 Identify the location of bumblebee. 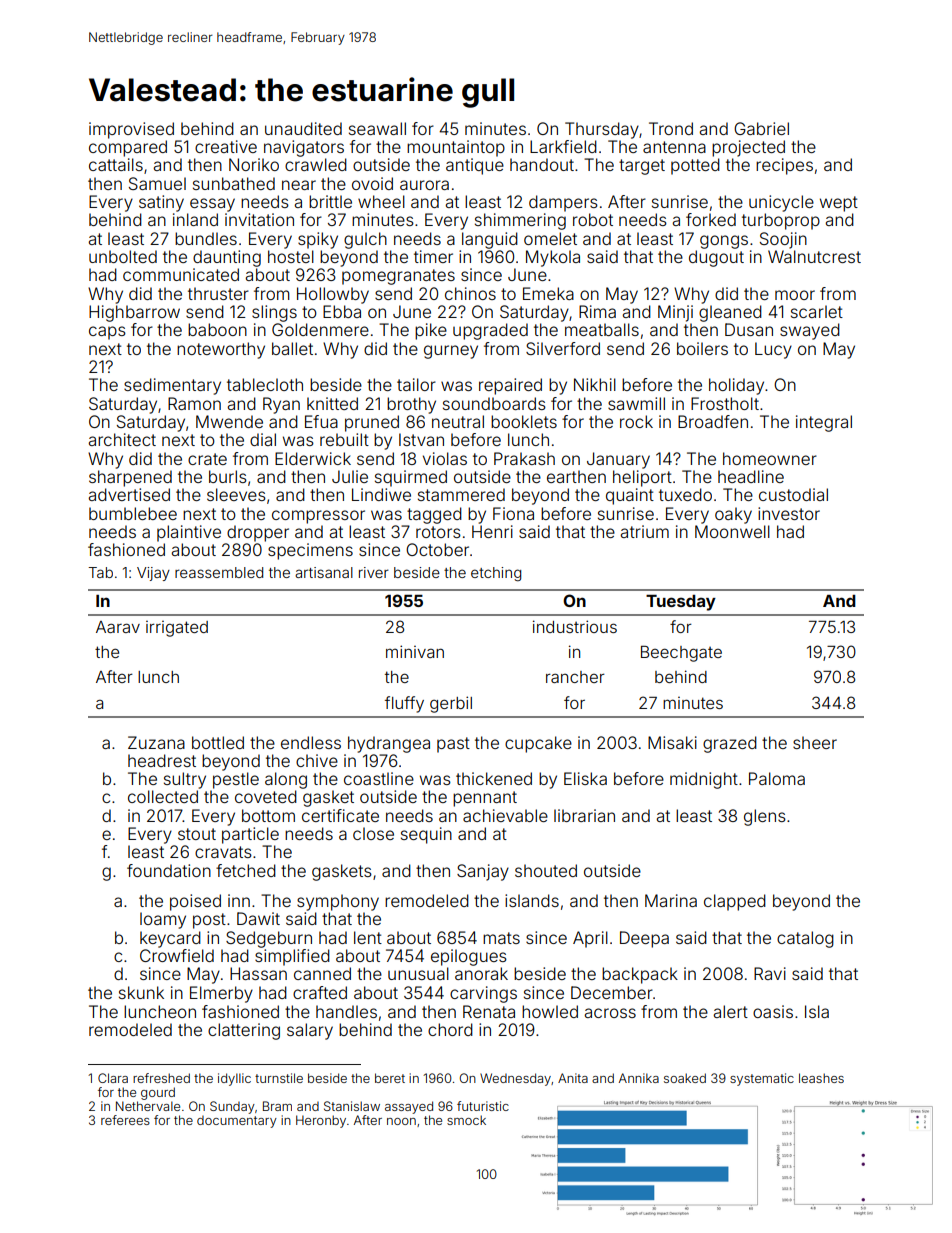
(133, 513).
